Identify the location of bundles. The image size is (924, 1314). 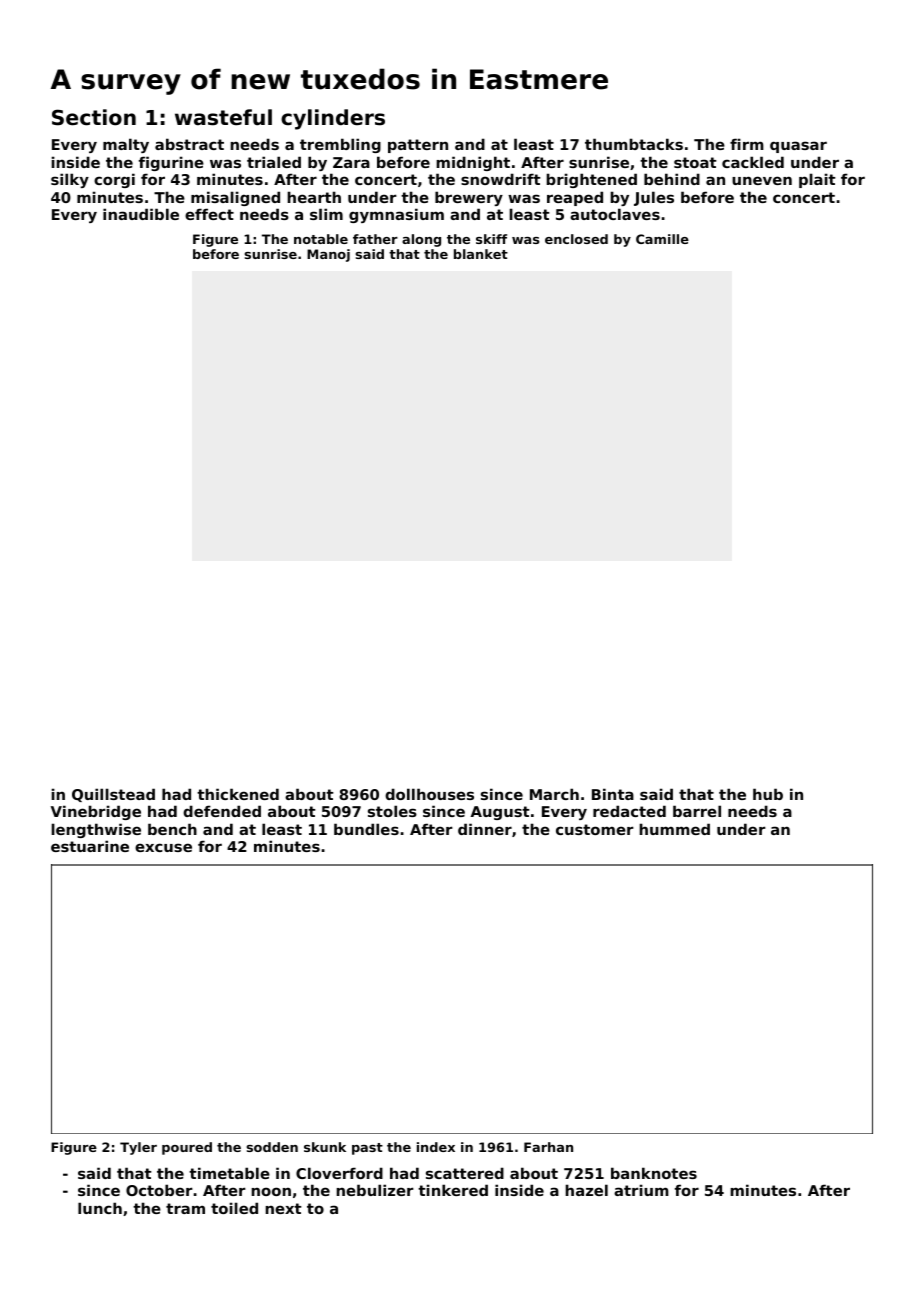
(366, 829).
